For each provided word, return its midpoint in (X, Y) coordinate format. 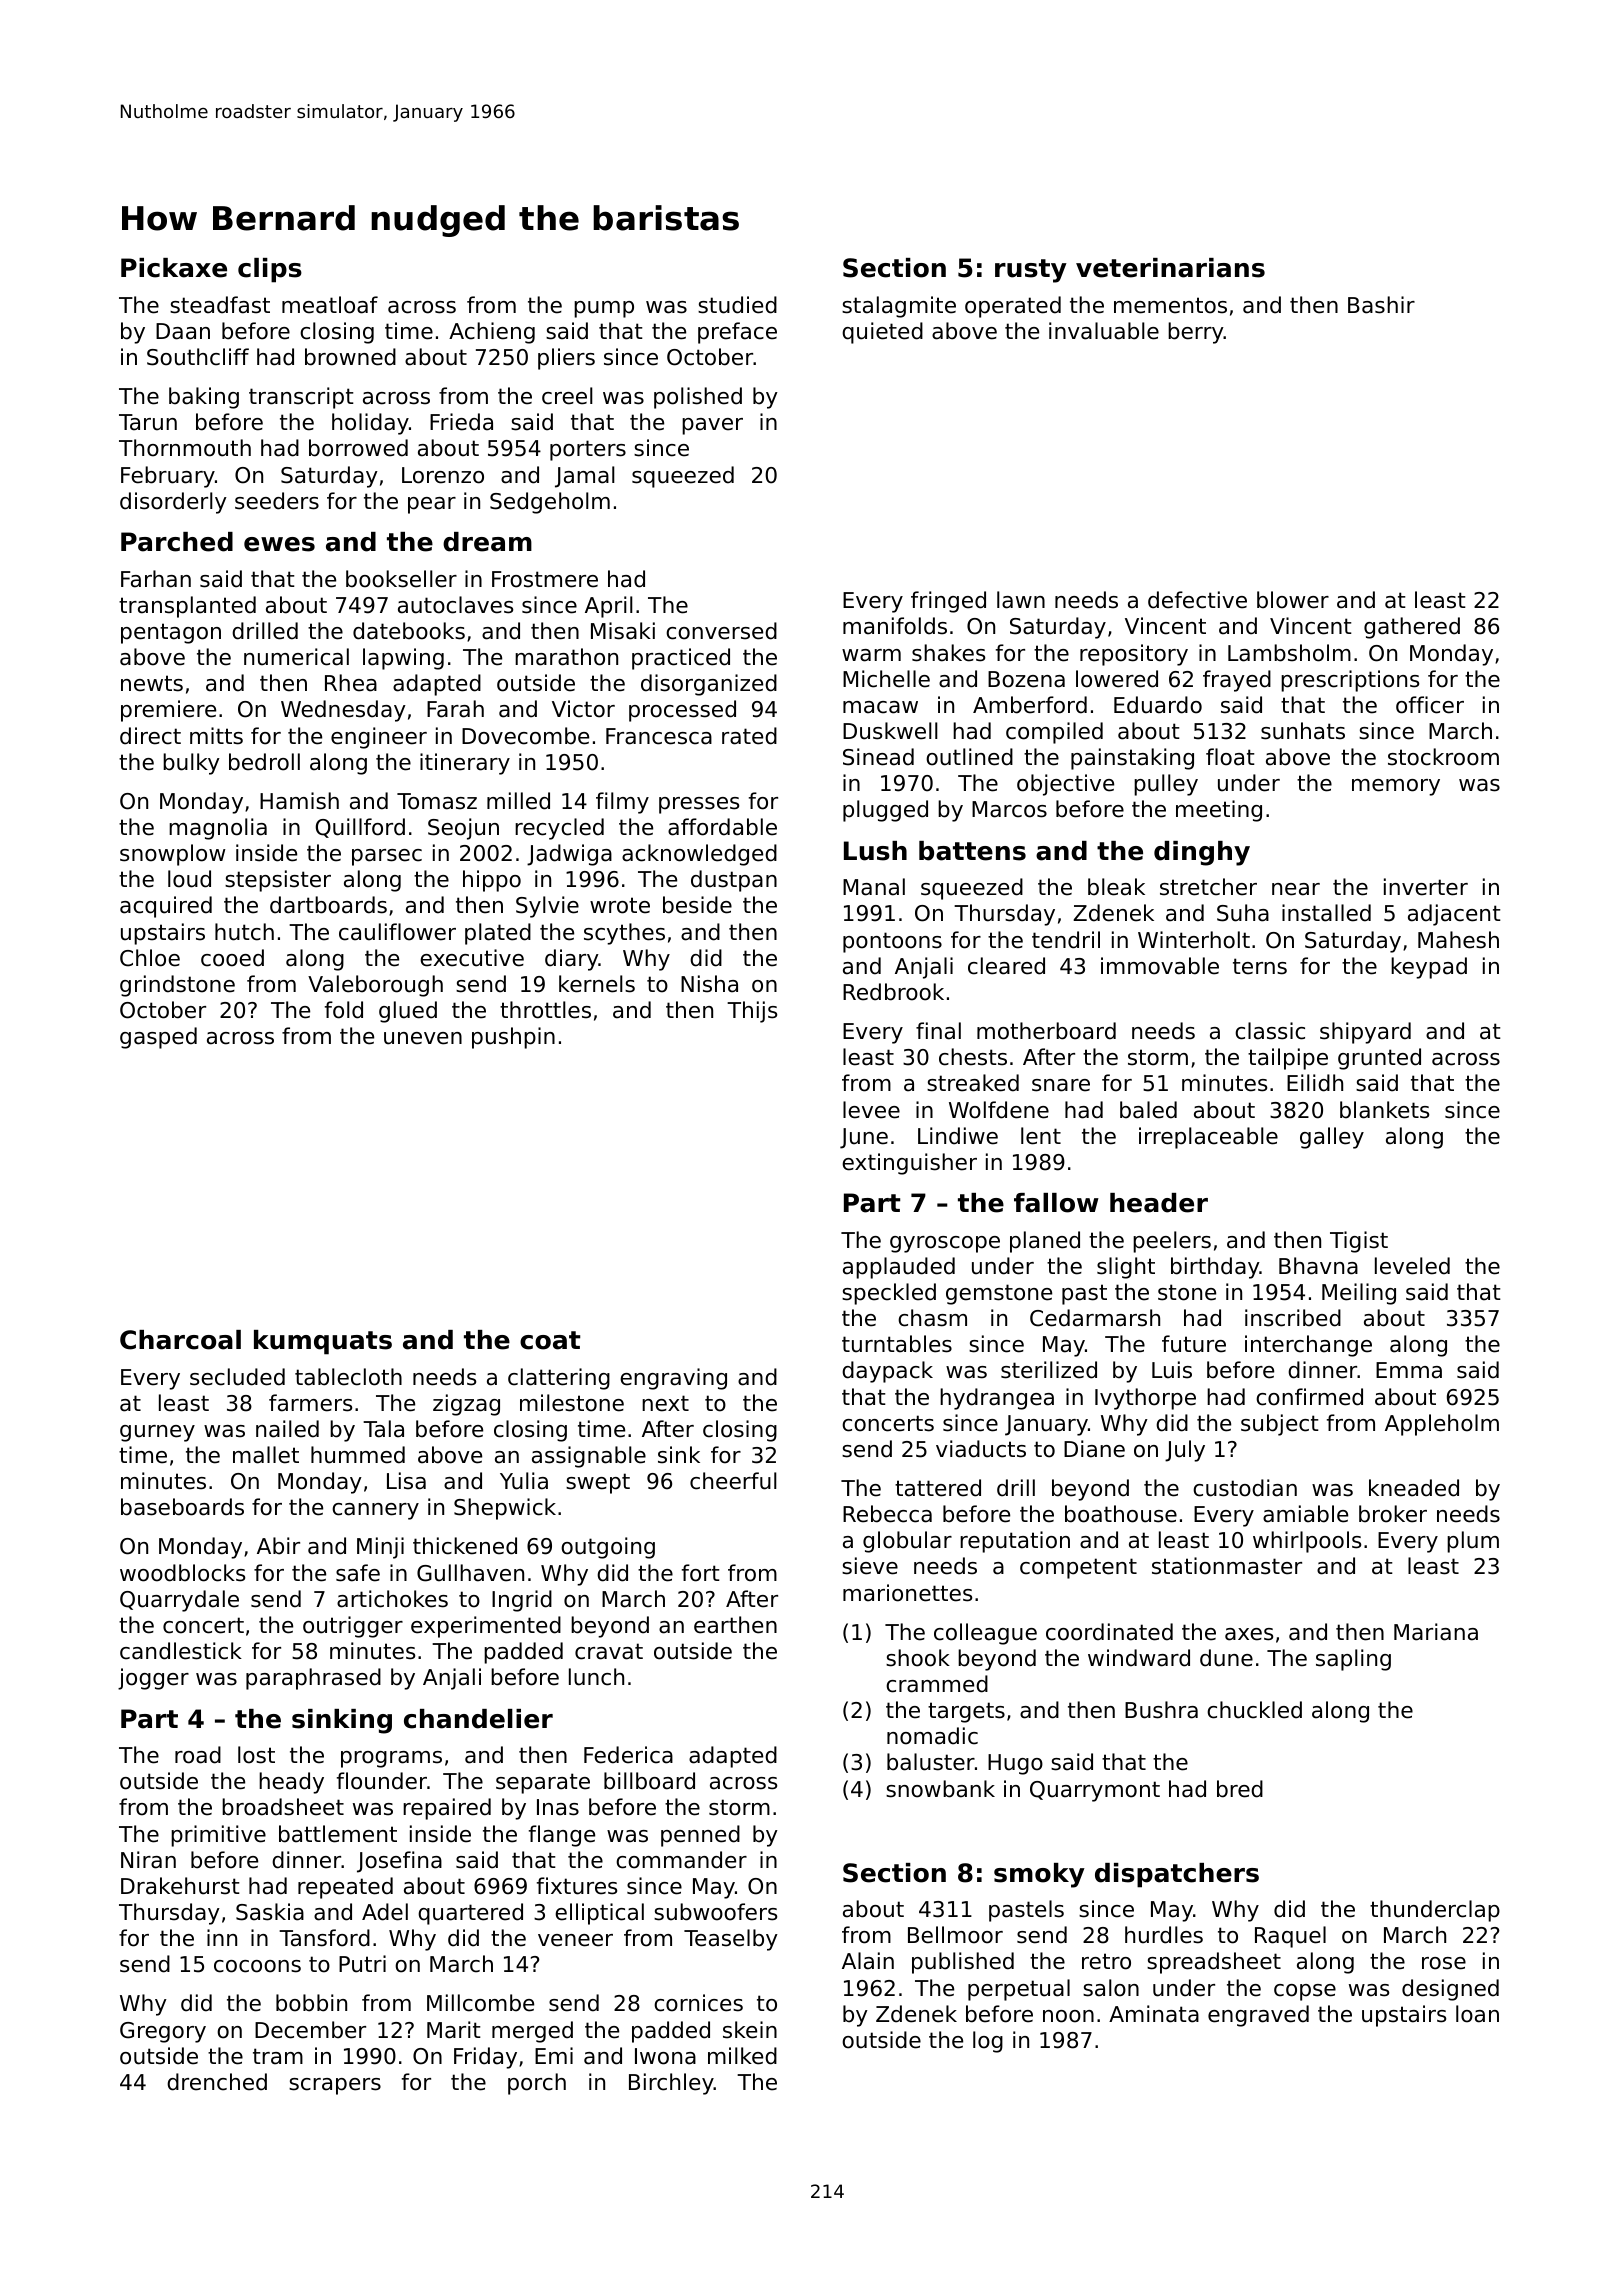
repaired (447, 1809)
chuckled (1254, 1710)
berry (1196, 333)
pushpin (513, 1038)
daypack (887, 1372)
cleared (1006, 966)
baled (1148, 1110)
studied (737, 305)
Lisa (406, 1481)
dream (487, 542)
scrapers (335, 2086)
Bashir (1381, 305)
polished (698, 398)
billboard (649, 1781)
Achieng (492, 333)
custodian (1245, 1488)
